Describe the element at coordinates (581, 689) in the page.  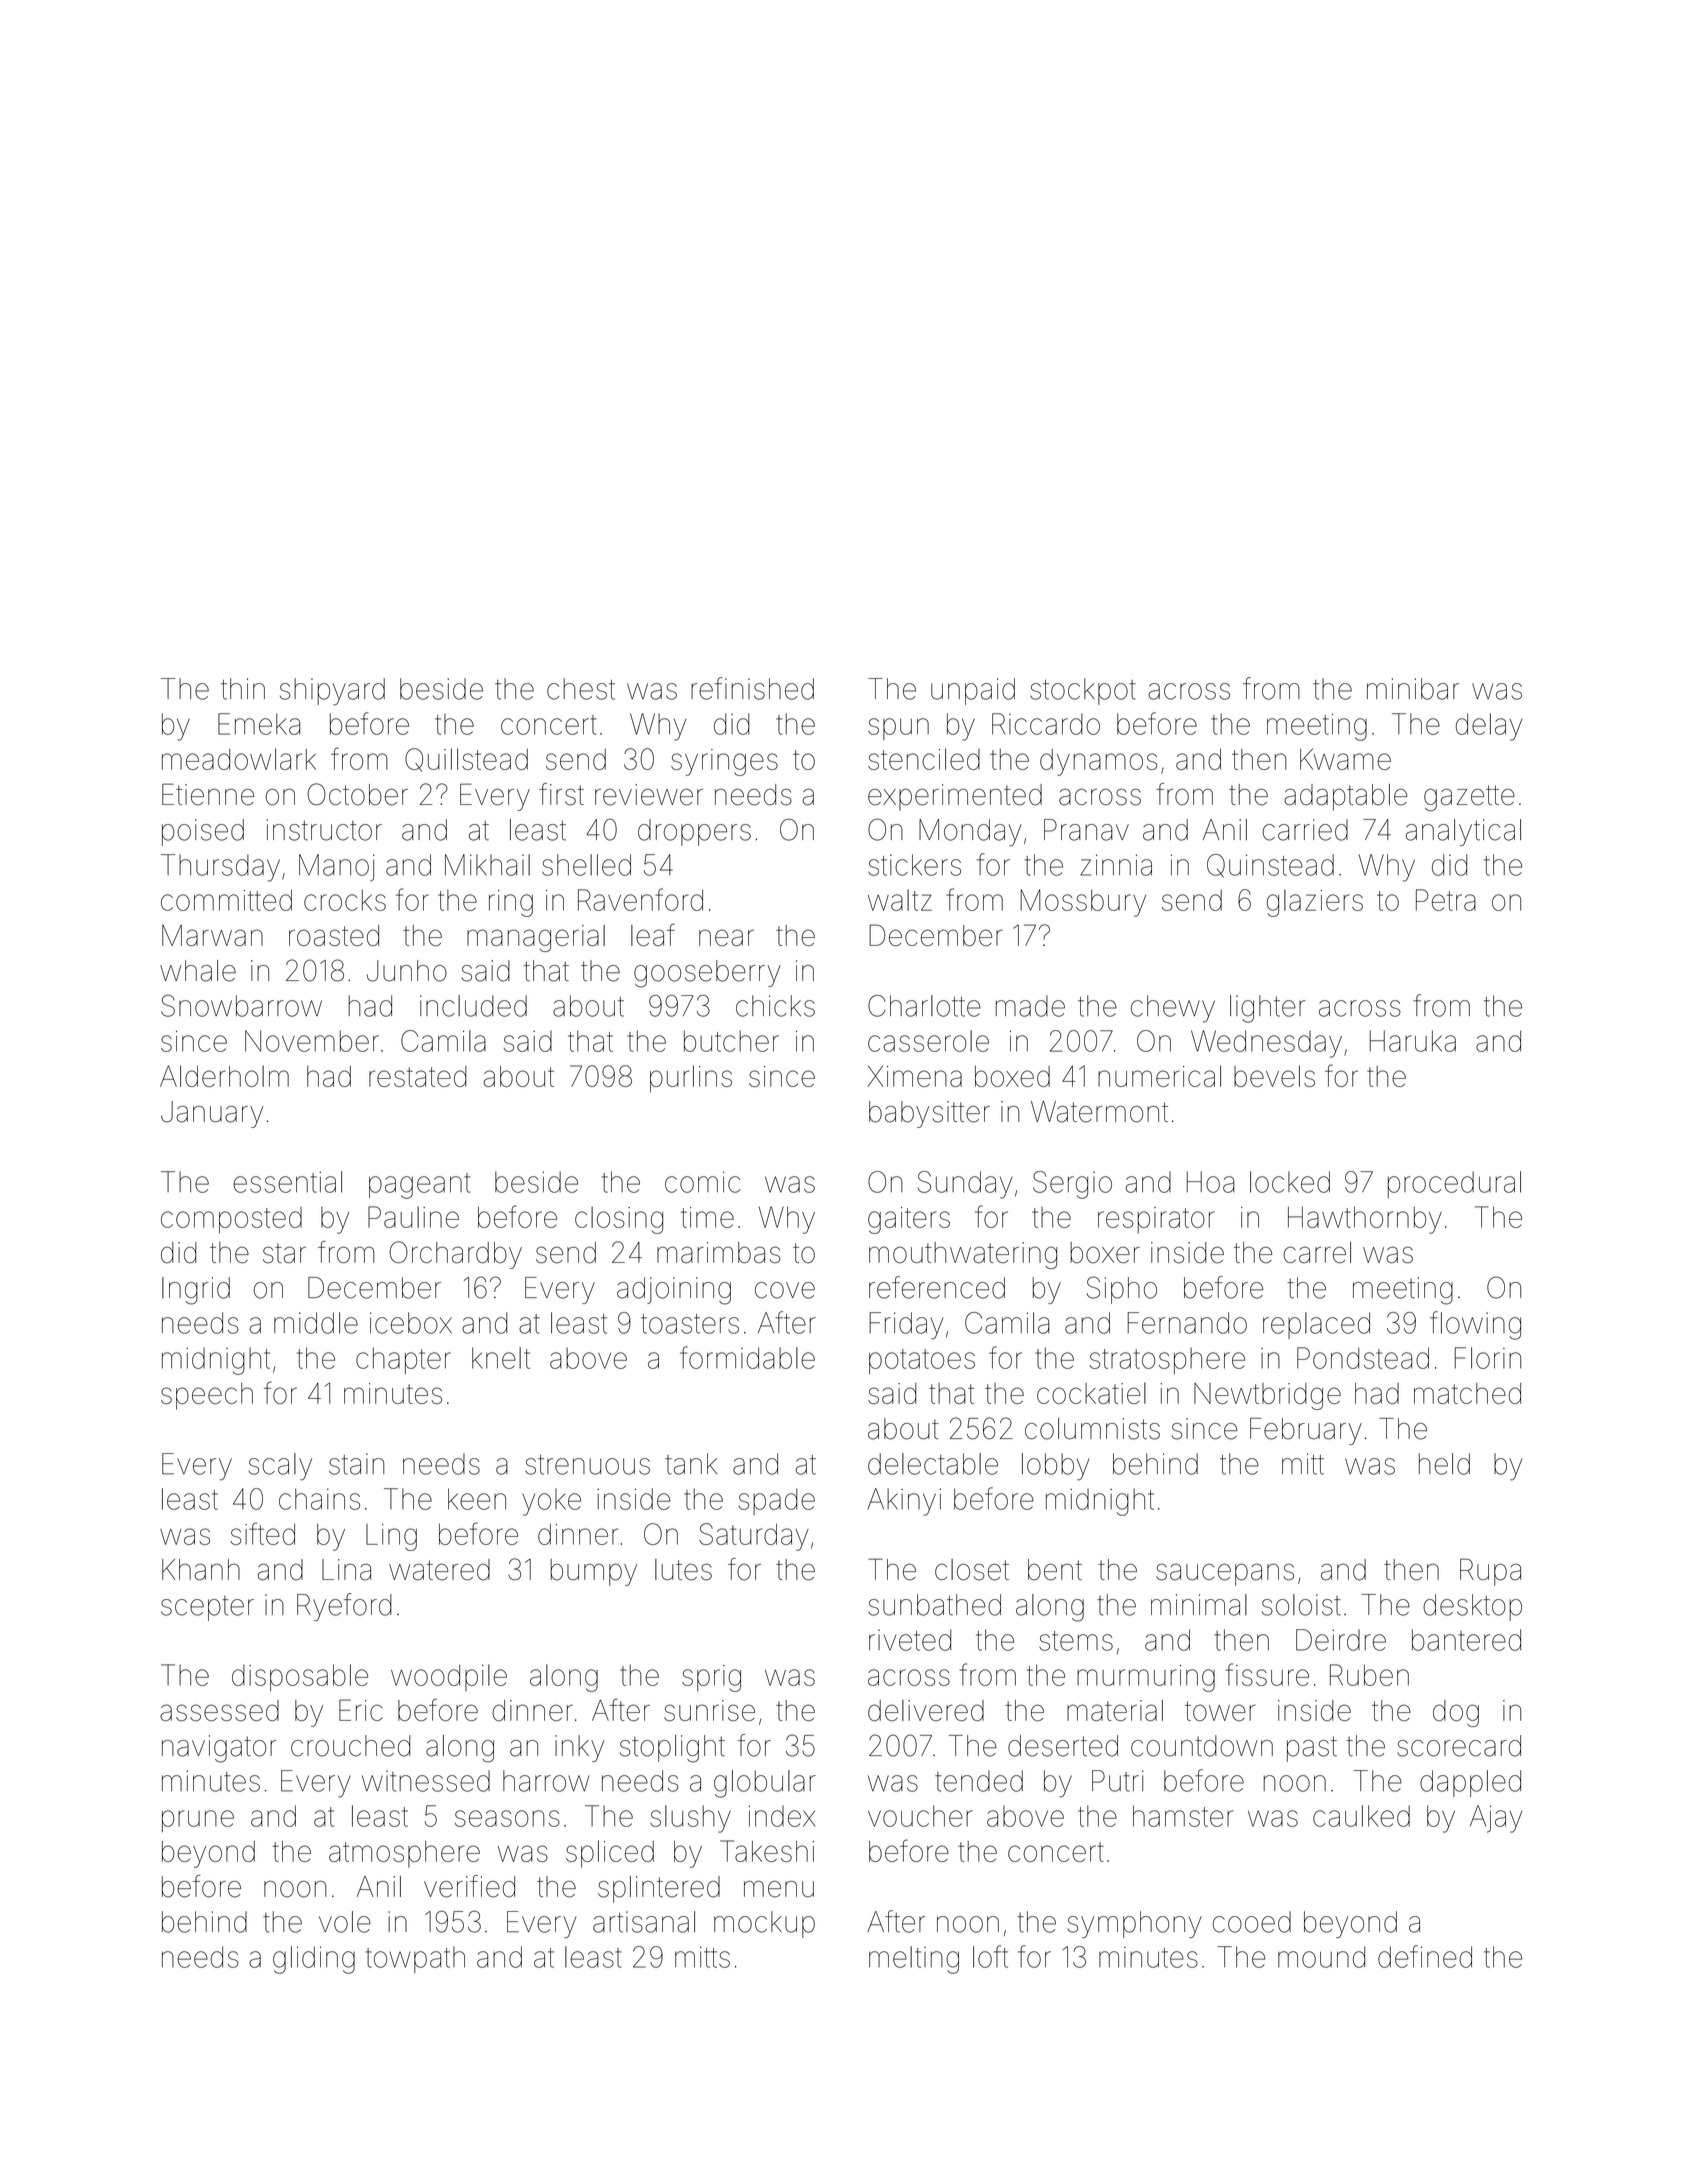
I see `chest` at that location.
